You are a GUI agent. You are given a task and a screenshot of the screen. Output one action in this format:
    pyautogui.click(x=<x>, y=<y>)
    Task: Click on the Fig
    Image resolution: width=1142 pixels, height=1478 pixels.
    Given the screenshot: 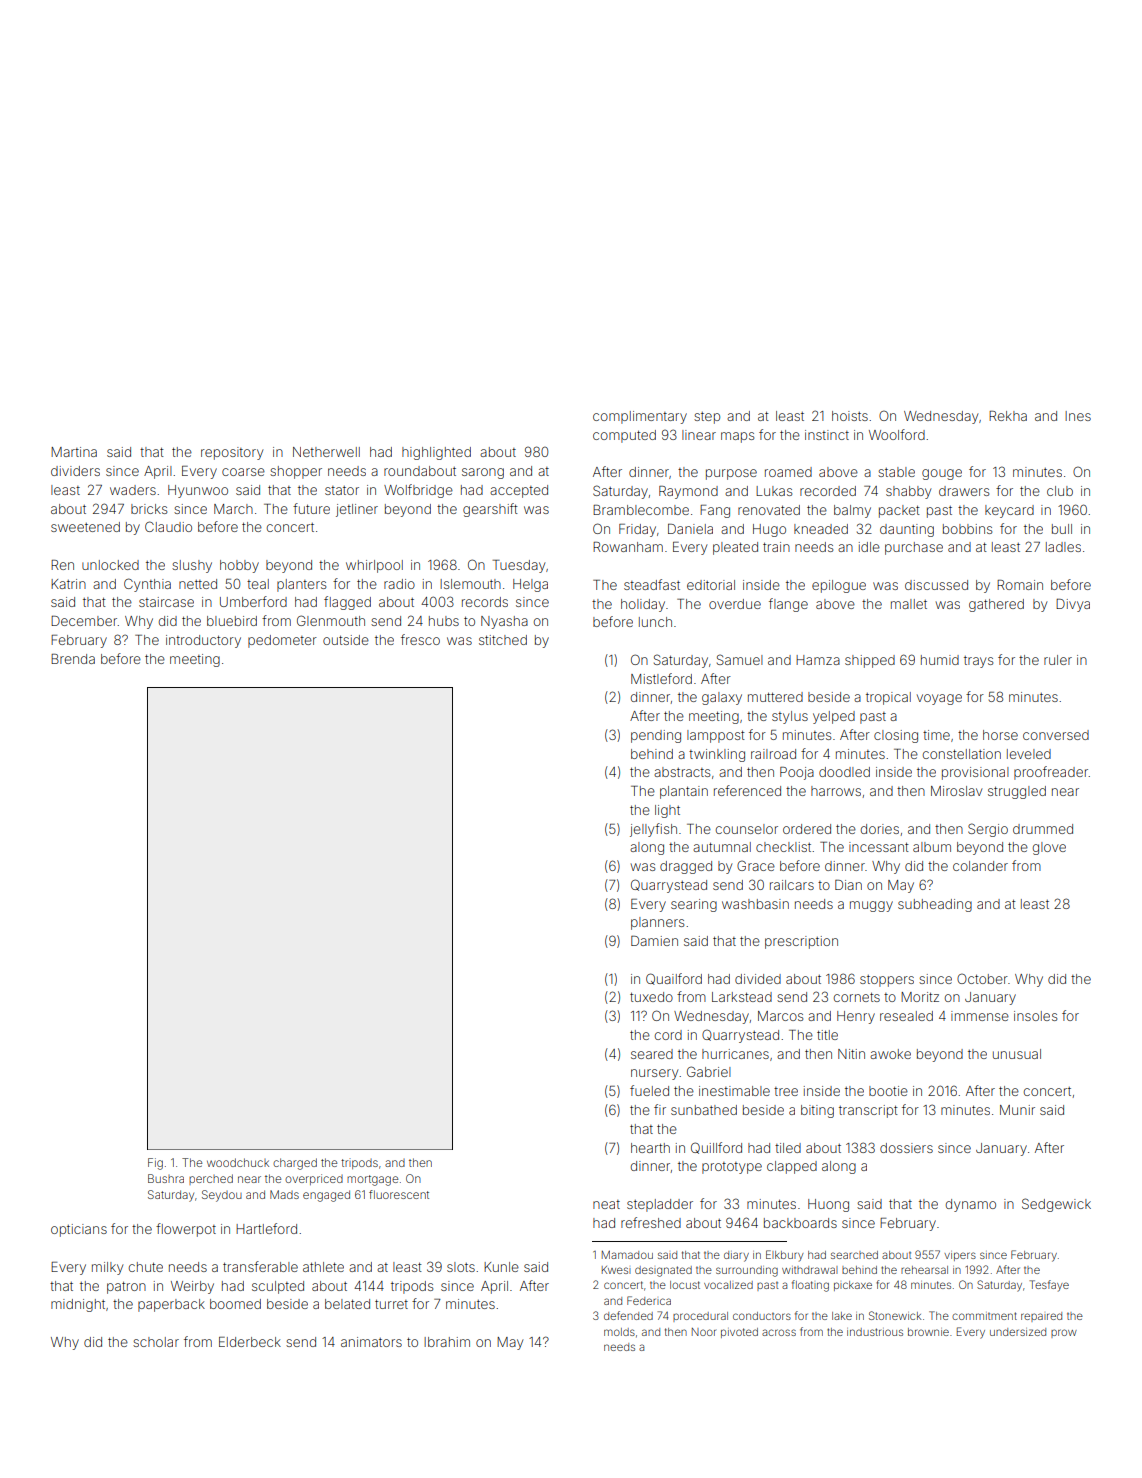 What is the action you would take?
    pyautogui.click(x=155, y=1164)
